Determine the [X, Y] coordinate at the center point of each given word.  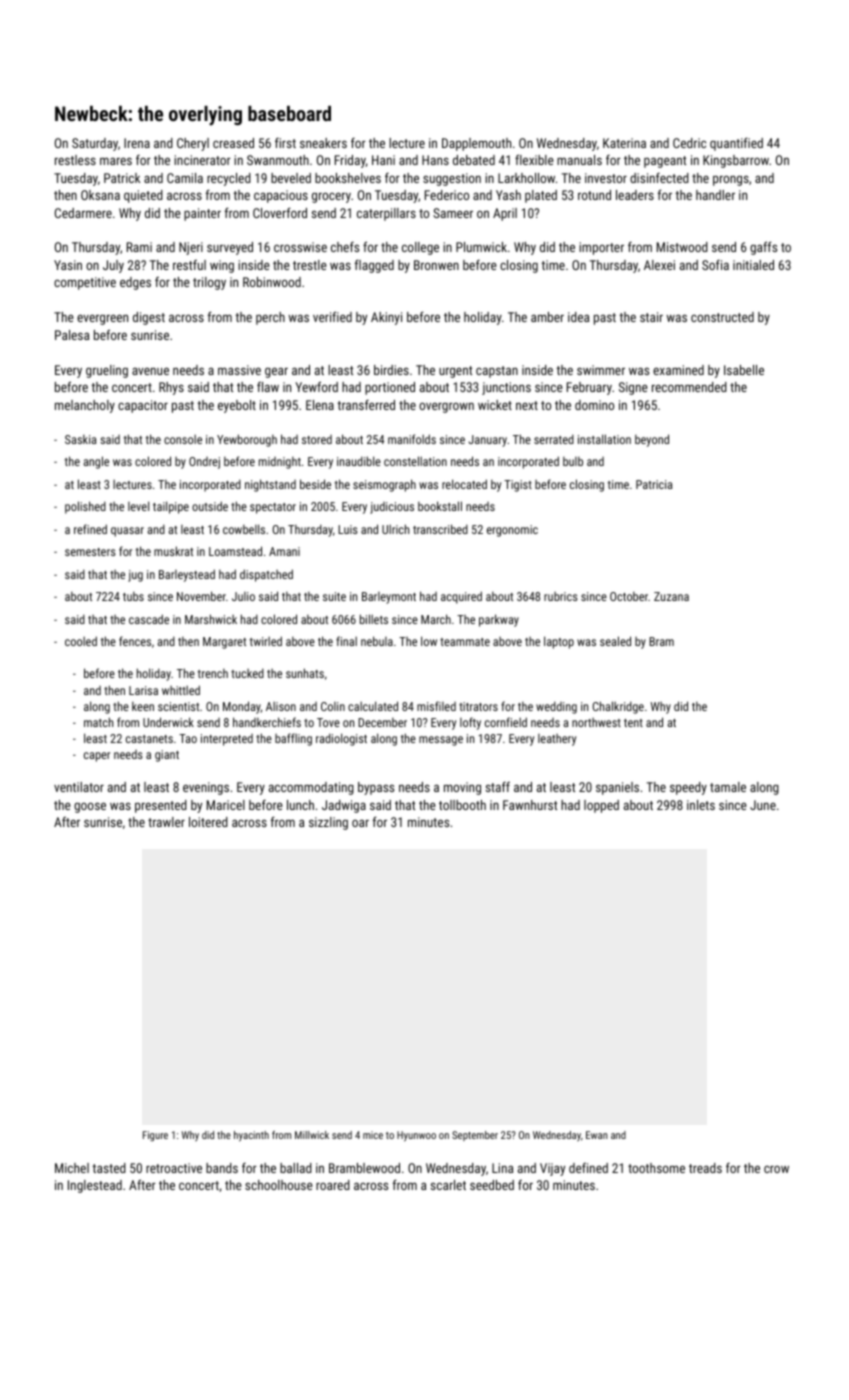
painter [202, 214]
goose [90, 807]
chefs [345, 247]
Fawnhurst [530, 805]
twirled [266, 641]
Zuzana [671, 596]
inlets [701, 805]
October [629, 596]
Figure [155, 1136]
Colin [333, 706]
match [98, 722]
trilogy [209, 283]
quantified [736, 144]
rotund [594, 195]
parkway [499, 620]
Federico [447, 195]
